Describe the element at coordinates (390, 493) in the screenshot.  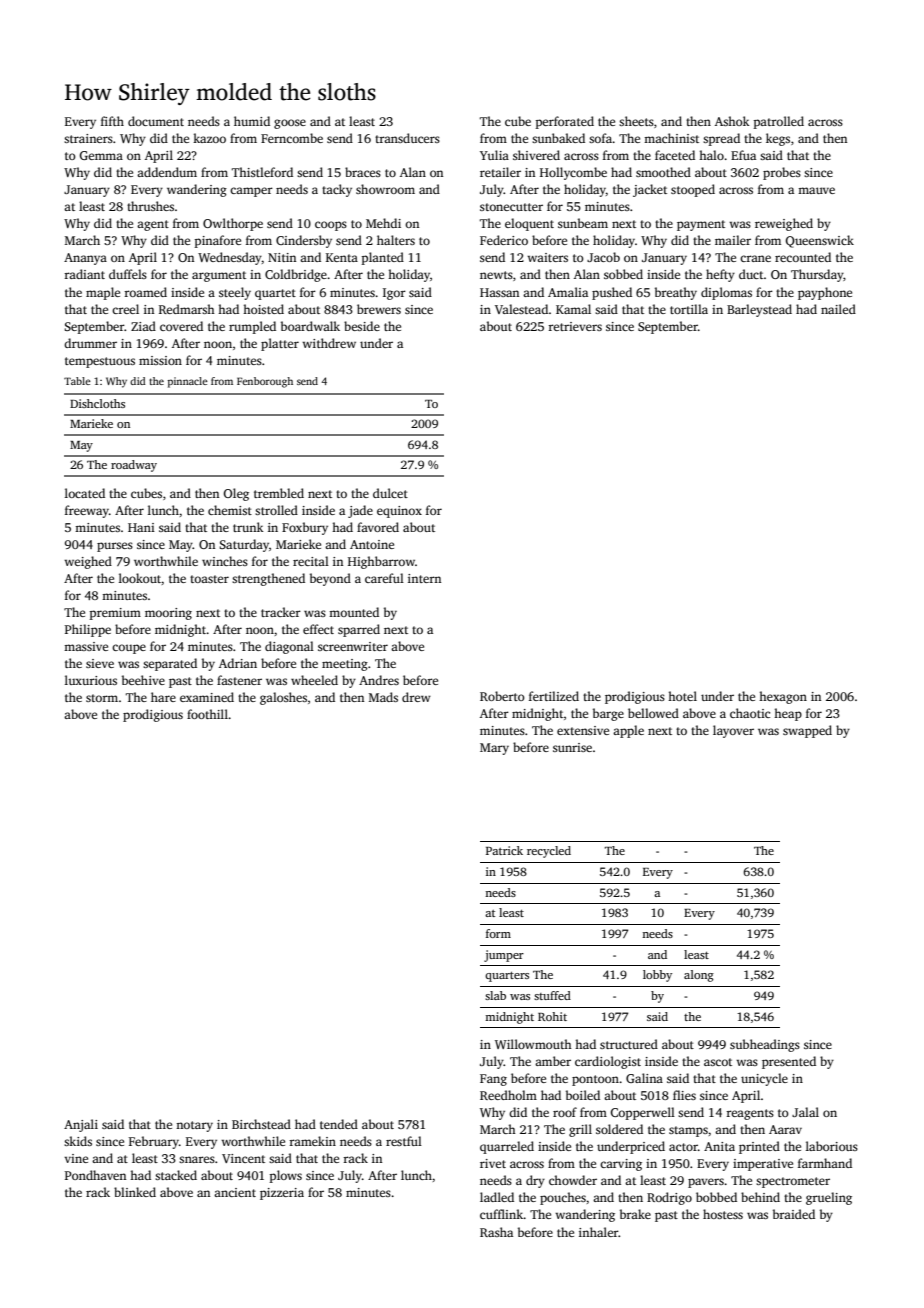
I see `dulcet` at that location.
